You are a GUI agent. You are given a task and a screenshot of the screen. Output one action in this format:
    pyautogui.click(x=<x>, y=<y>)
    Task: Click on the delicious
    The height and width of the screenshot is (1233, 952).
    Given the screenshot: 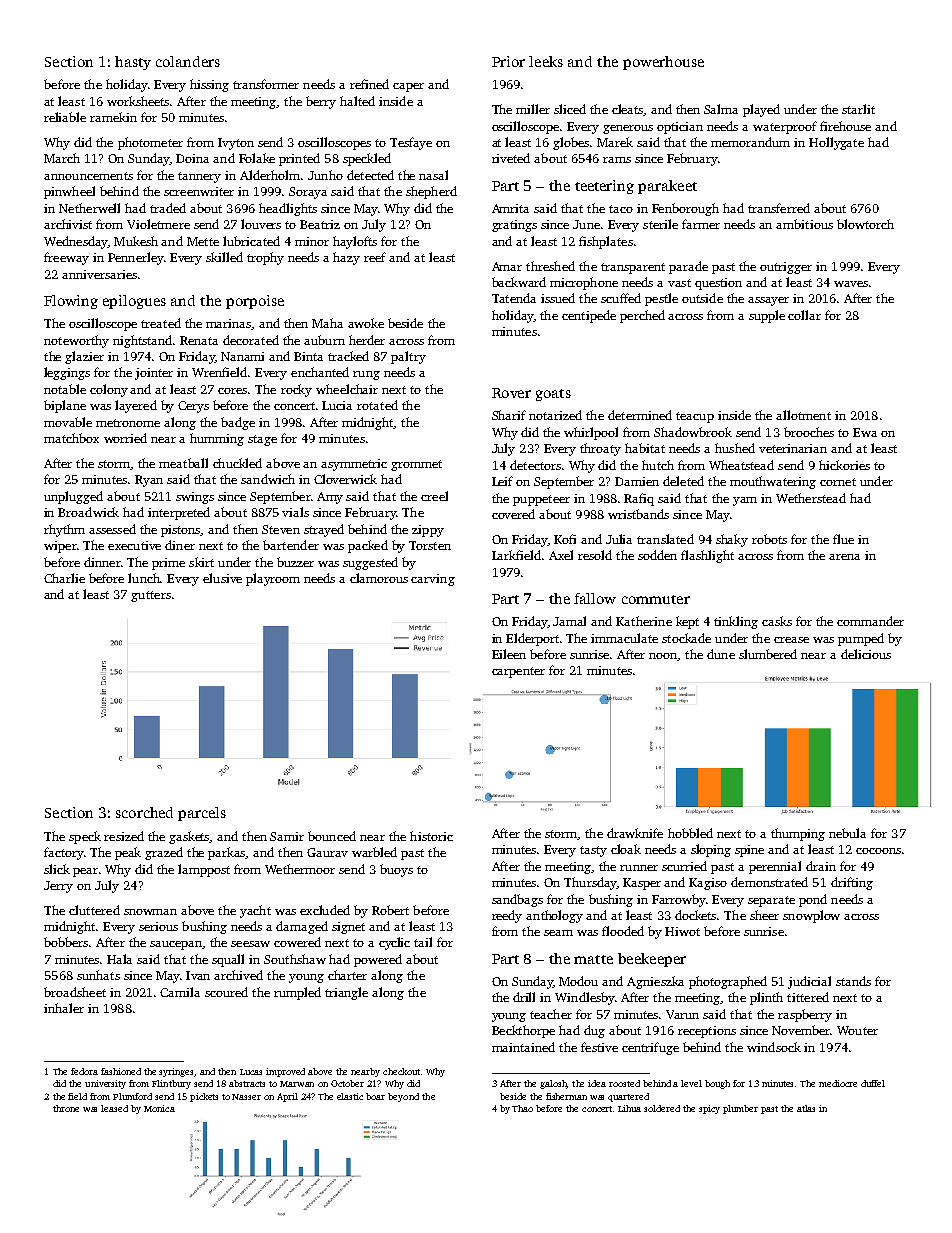 What is the action you would take?
    pyautogui.click(x=866, y=654)
